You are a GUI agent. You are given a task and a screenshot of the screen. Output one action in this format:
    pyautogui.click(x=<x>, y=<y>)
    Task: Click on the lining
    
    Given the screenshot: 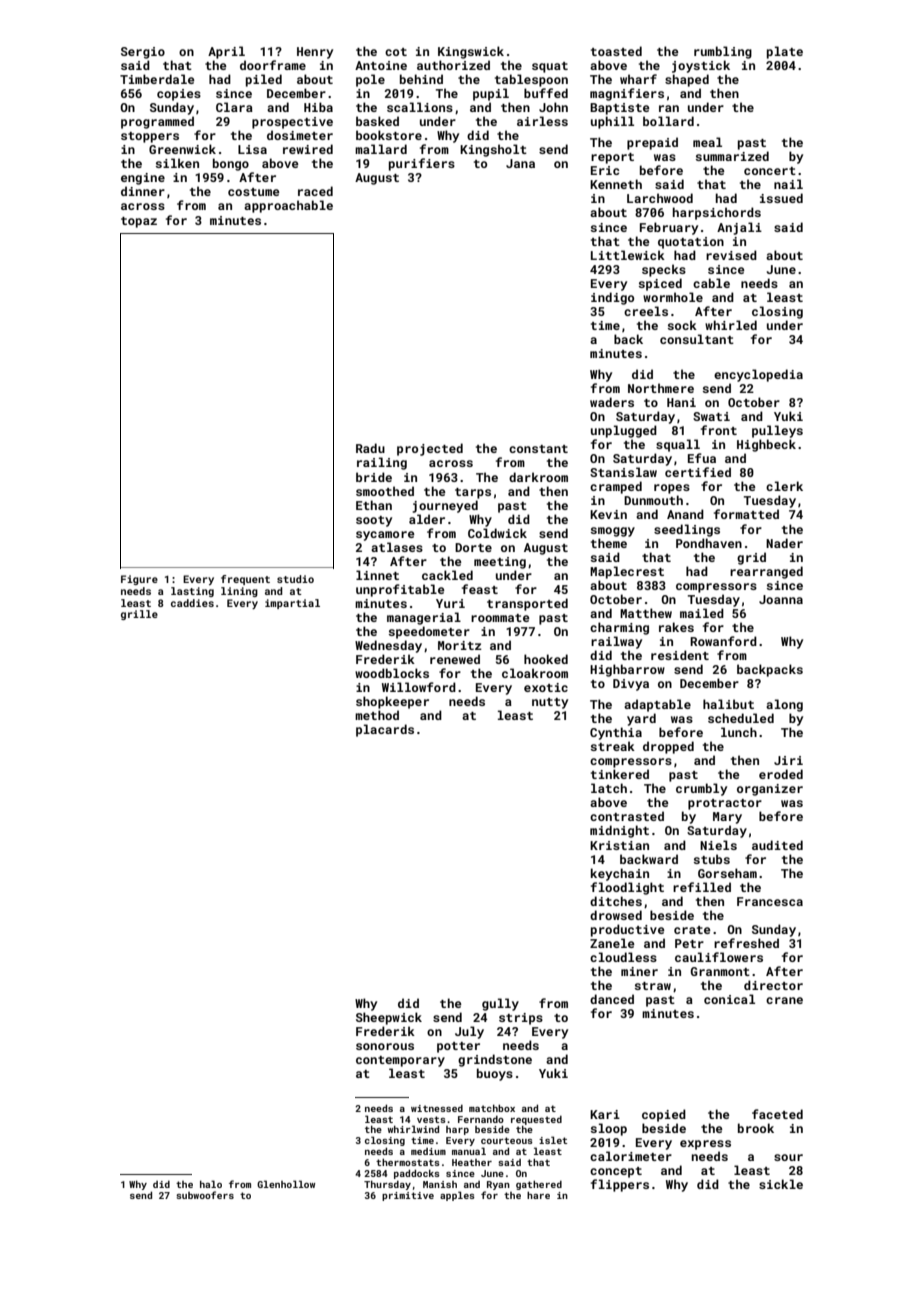 What is the action you would take?
    pyautogui.click(x=239, y=592)
